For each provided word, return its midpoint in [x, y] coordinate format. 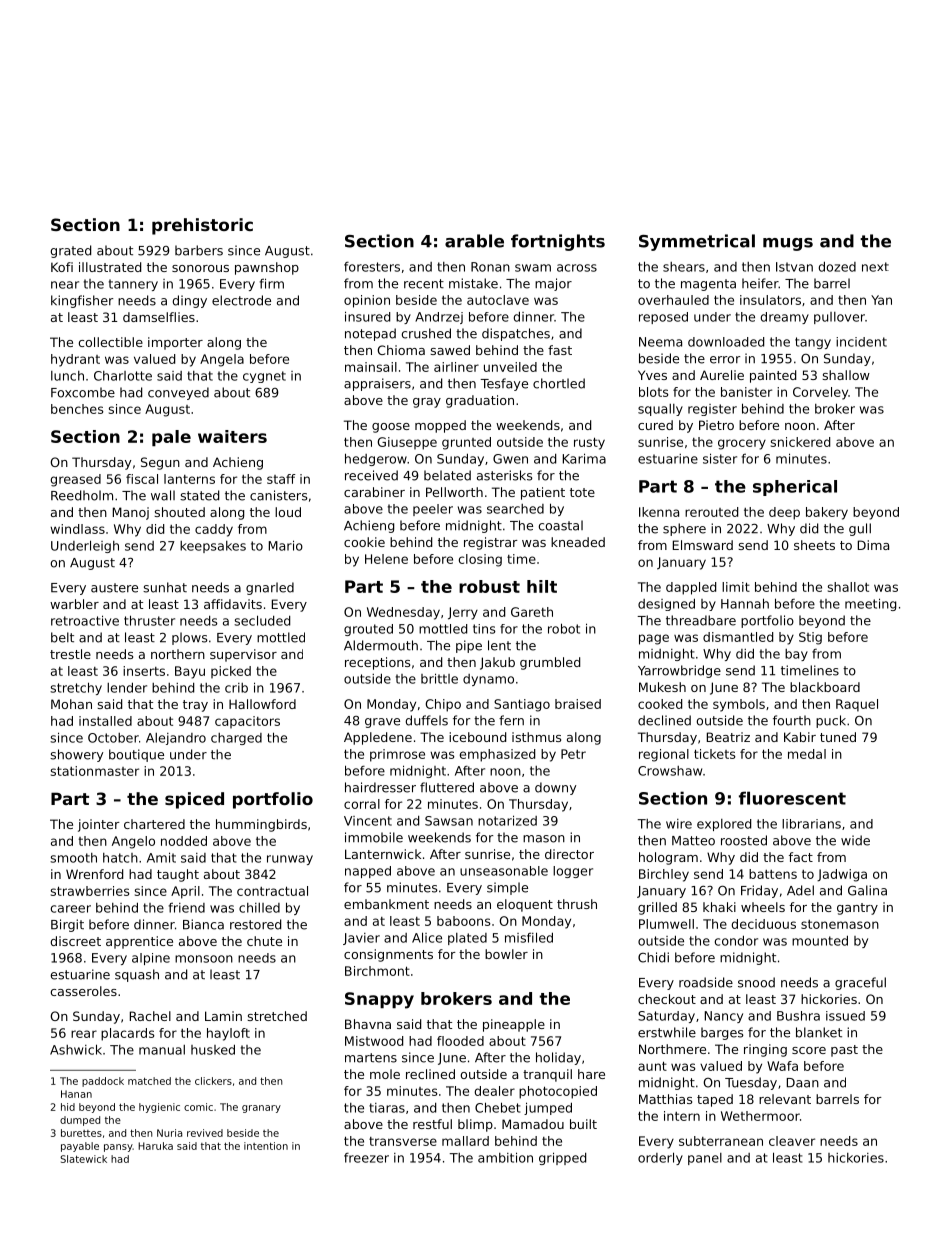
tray [195, 706]
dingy [189, 301]
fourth [792, 720]
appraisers [377, 384]
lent [499, 645]
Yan [881, 300]
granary [261, 1109]
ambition [505, 1157]
